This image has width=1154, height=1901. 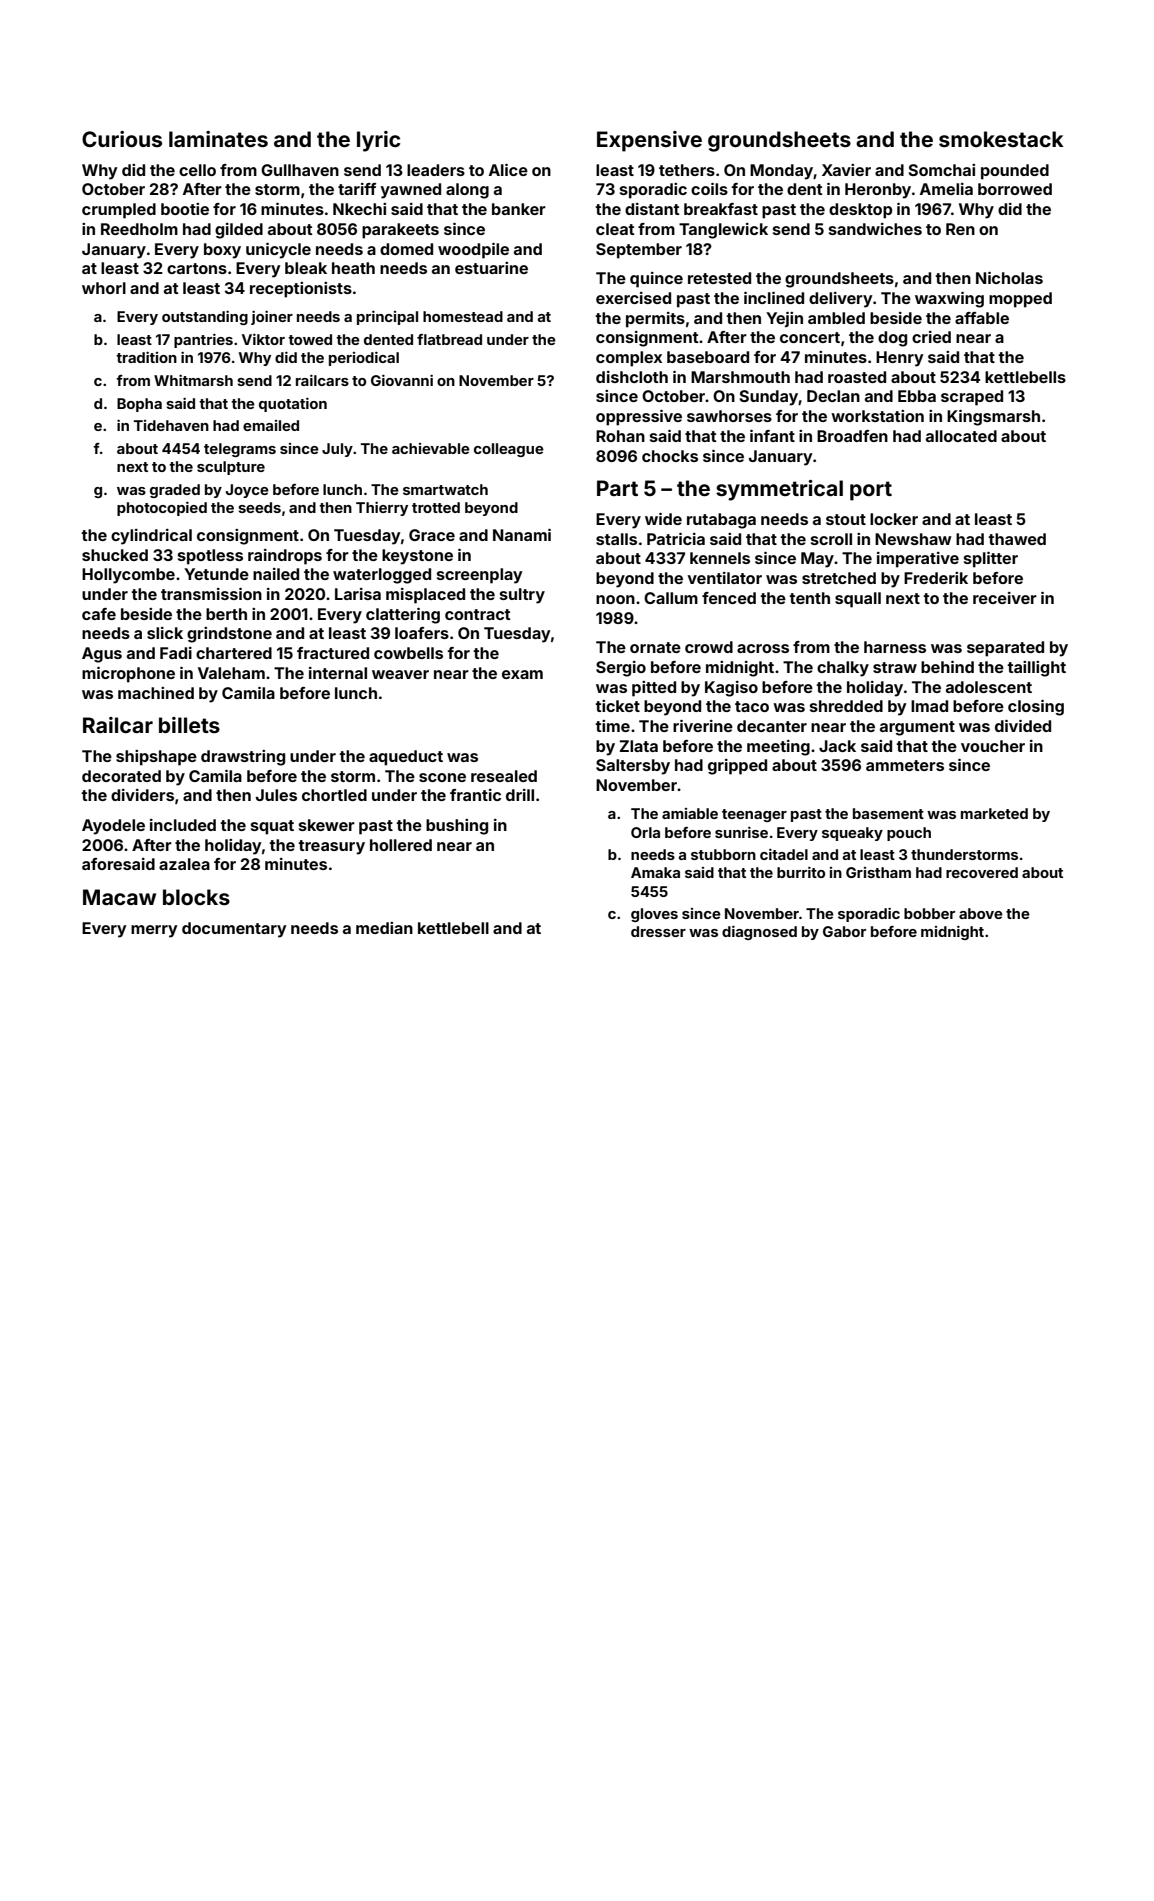 What do you see at coordinates (243, 758) in the image?
I see `drawstring` at bounding box center [243, 758].
